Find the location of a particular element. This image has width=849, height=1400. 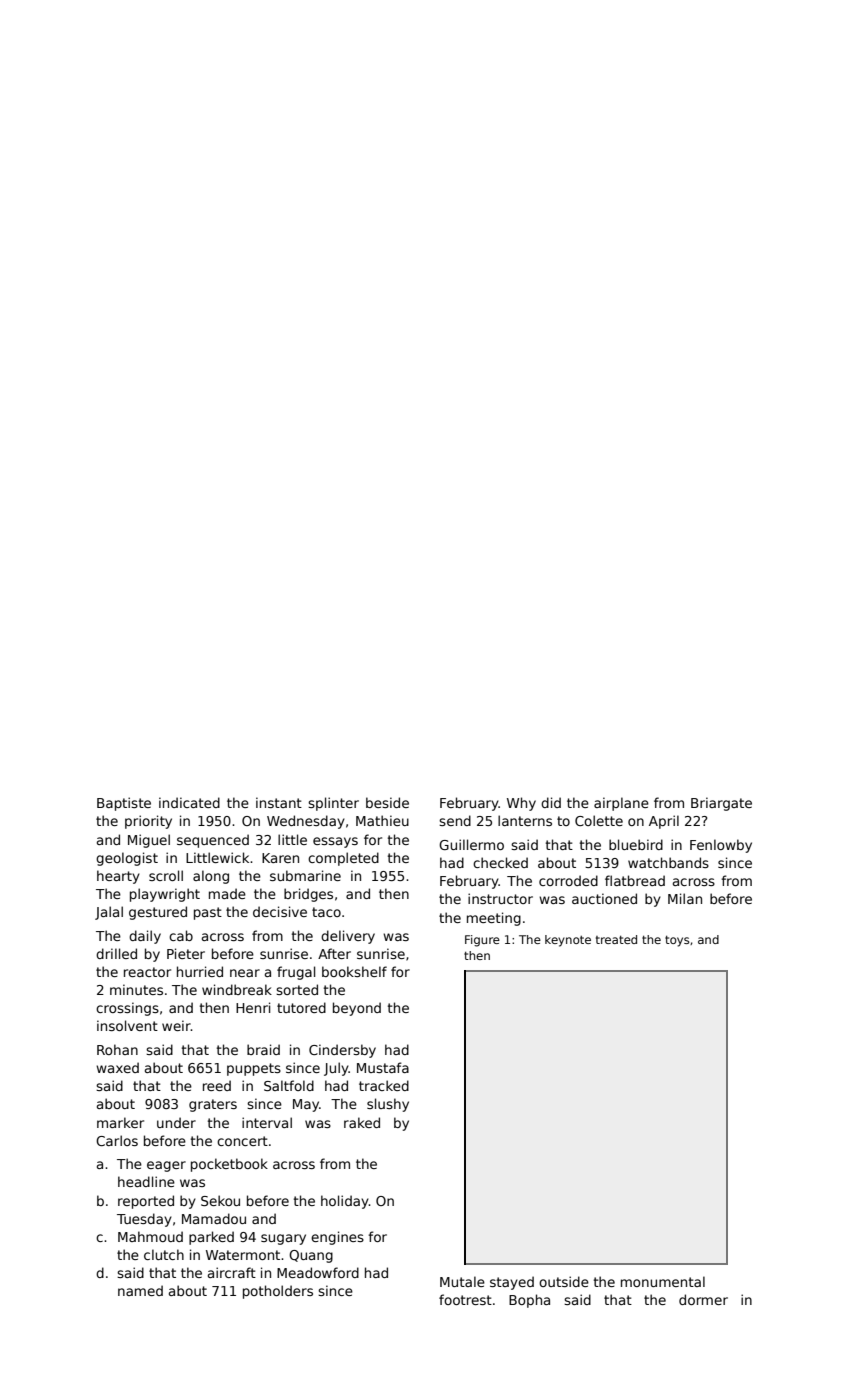

checked is located at coordinates (500, 862).
